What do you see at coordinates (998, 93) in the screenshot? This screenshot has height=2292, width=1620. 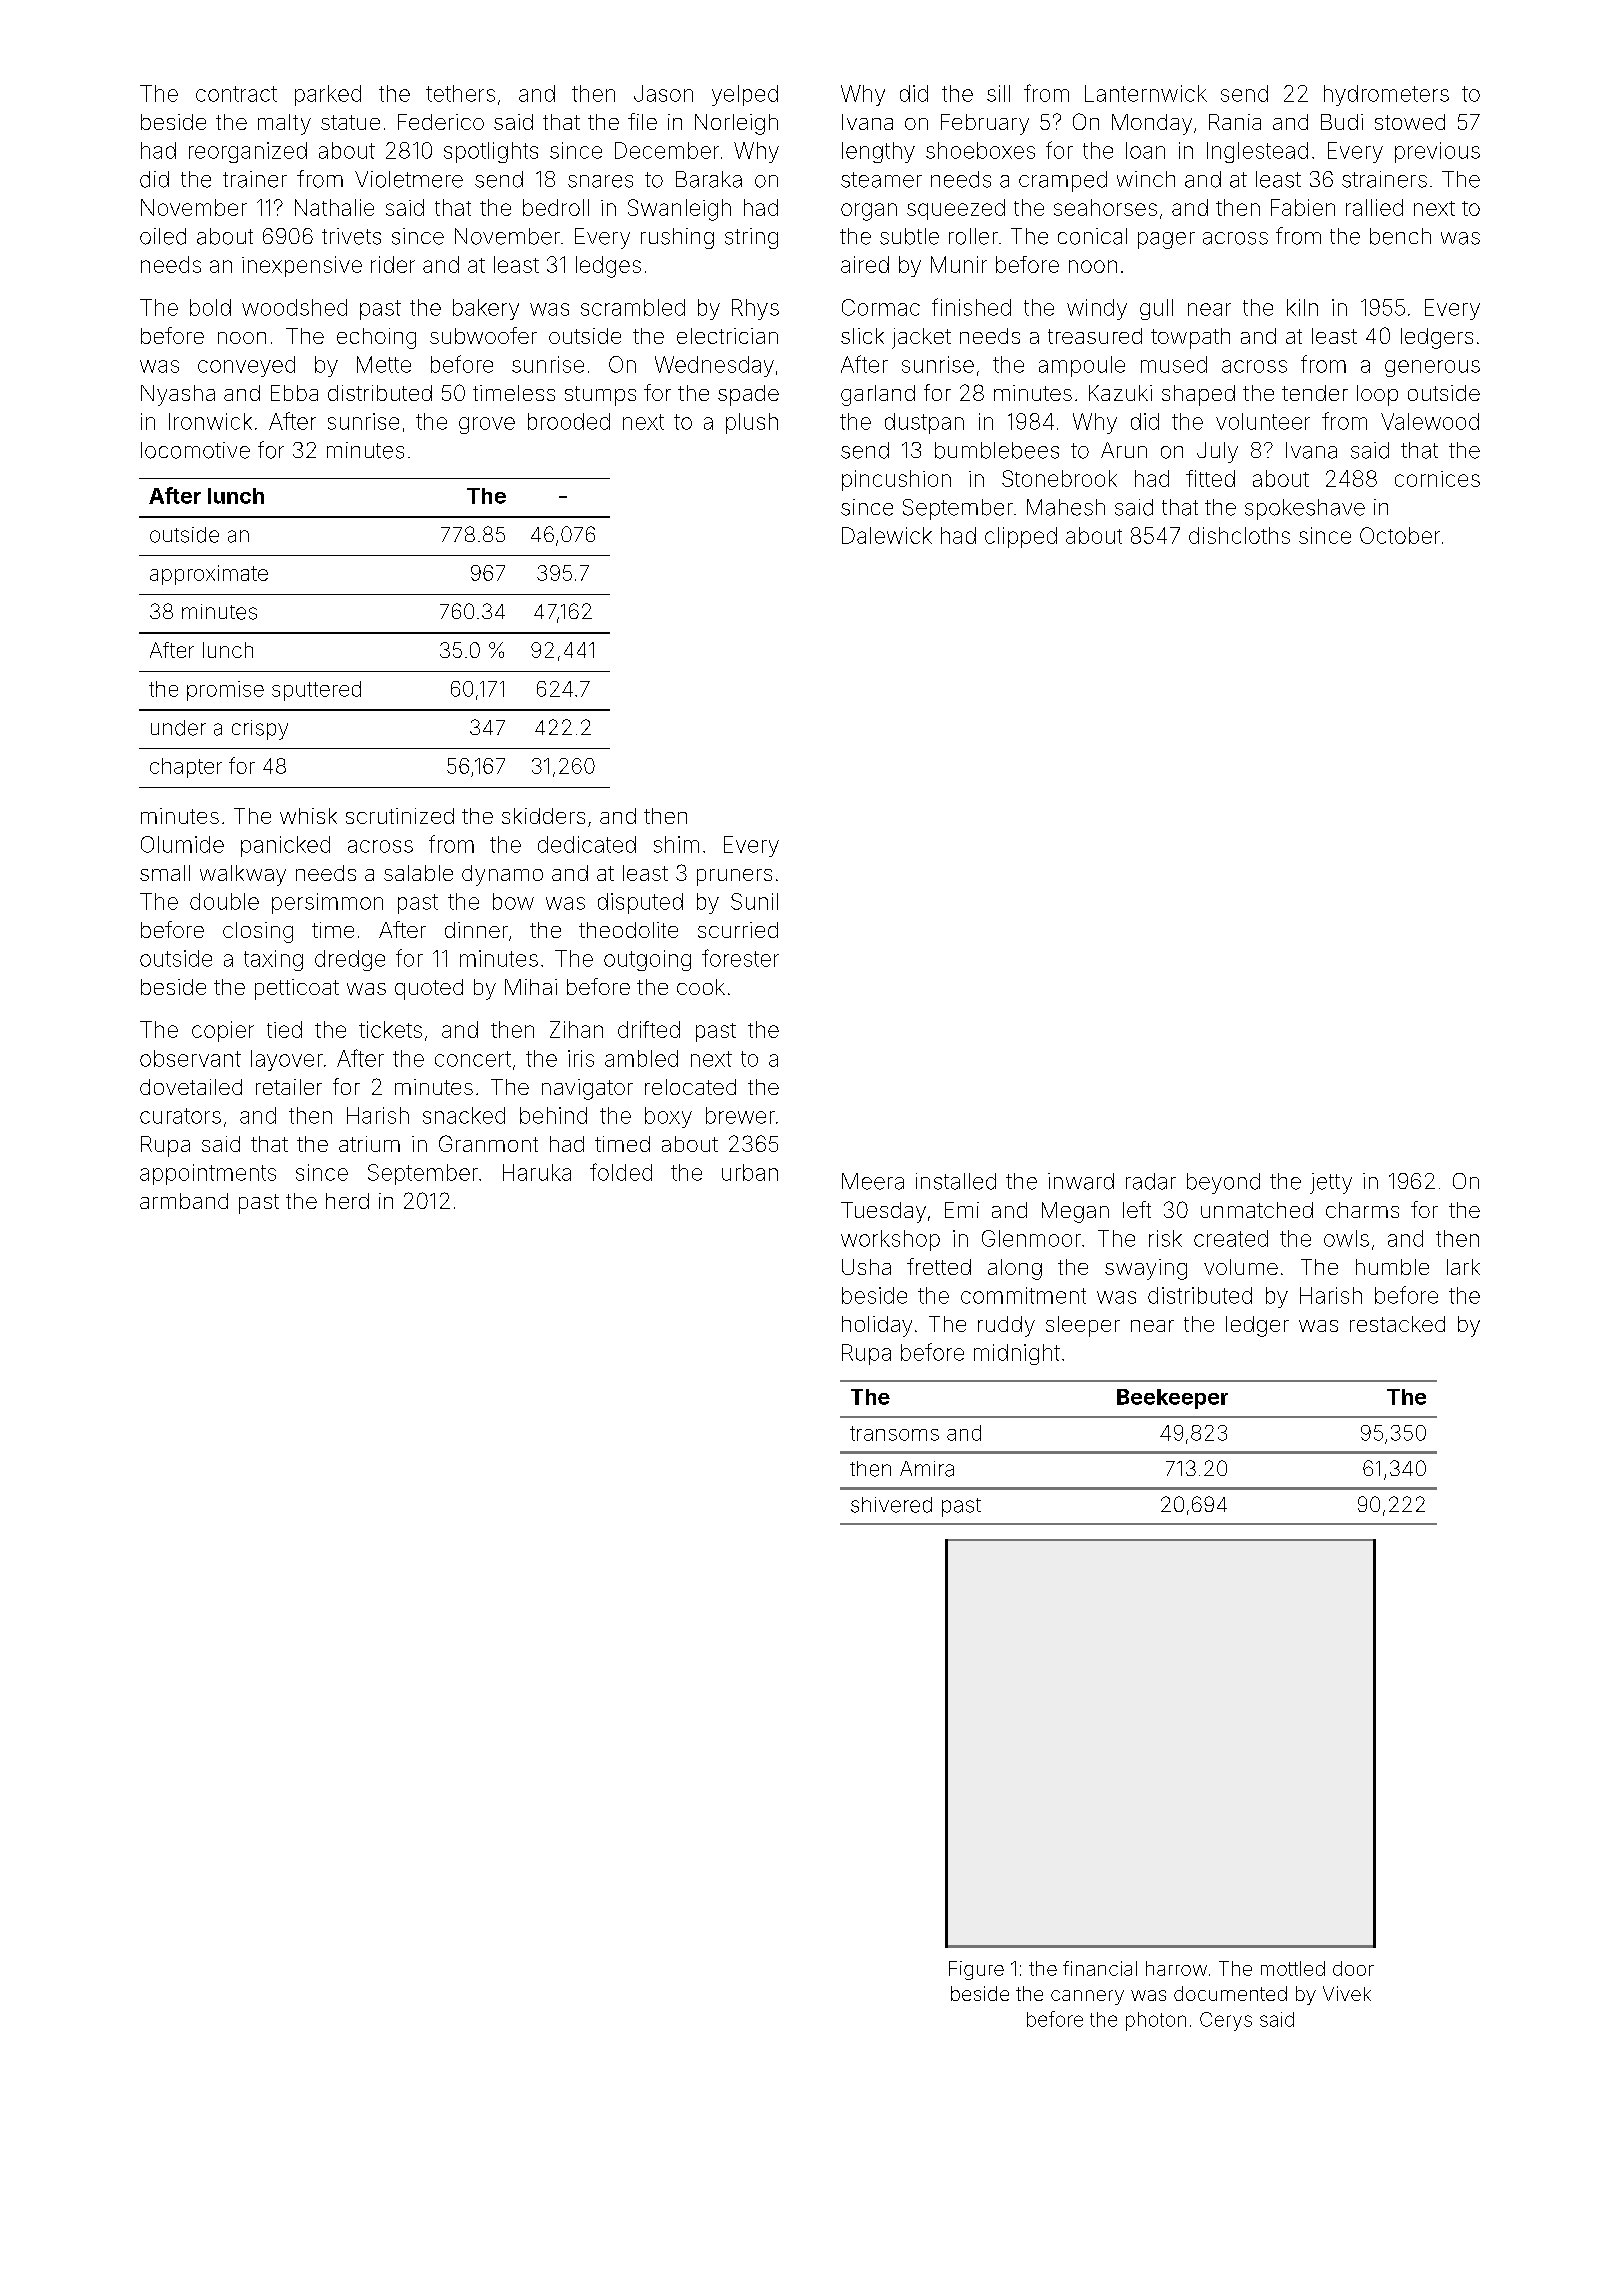 I see `sill` at bounding box center [998, 93].
